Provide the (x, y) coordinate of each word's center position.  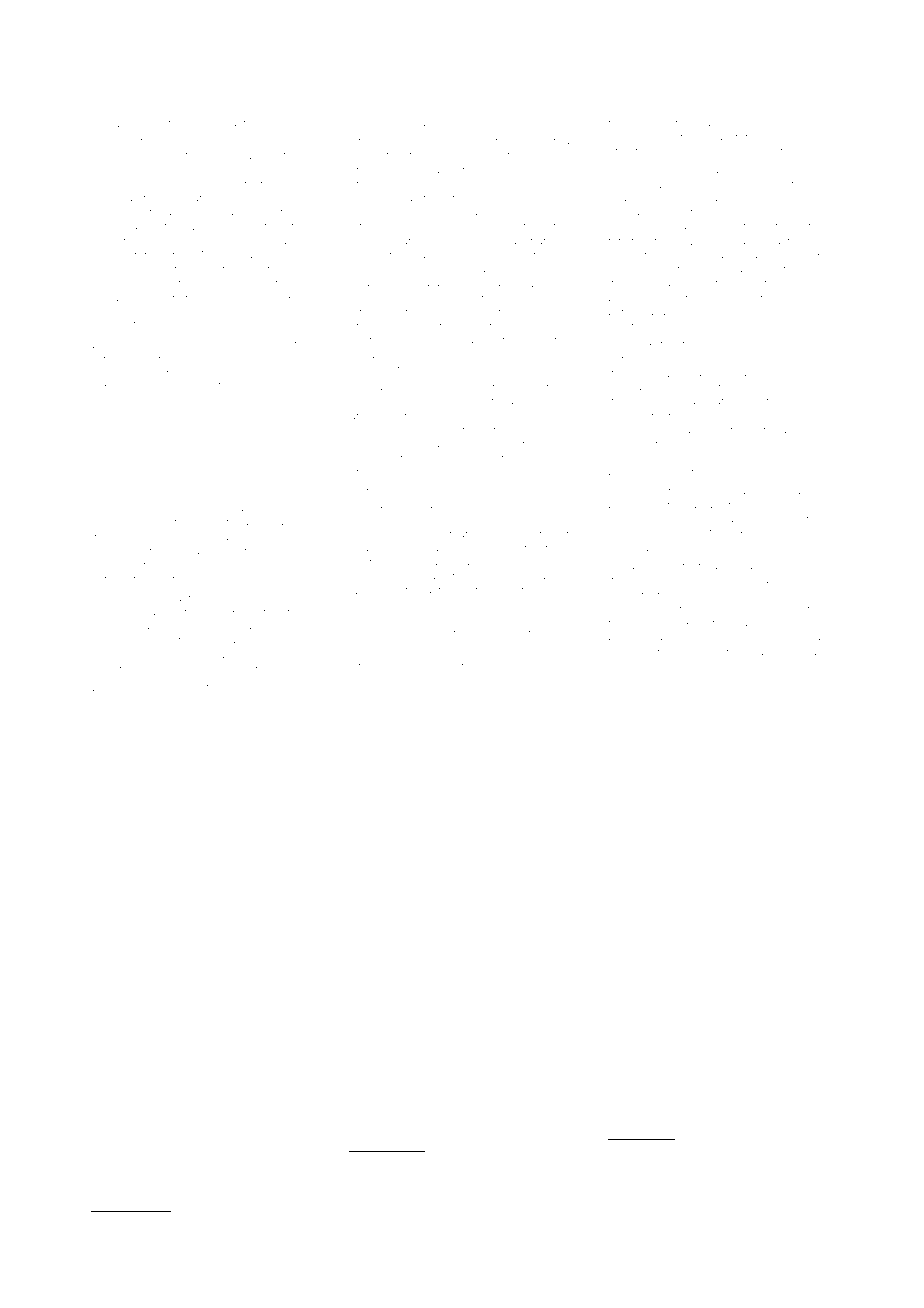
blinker (630, 1234)
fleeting (233, 256)
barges (541, 578)
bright (539, 213)
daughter (697, 653)
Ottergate (779, 520)
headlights (120, 1235)
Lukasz (109, 598)
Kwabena (435, 619)
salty (629, 185)
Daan (208, 507)
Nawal (435, 666)
